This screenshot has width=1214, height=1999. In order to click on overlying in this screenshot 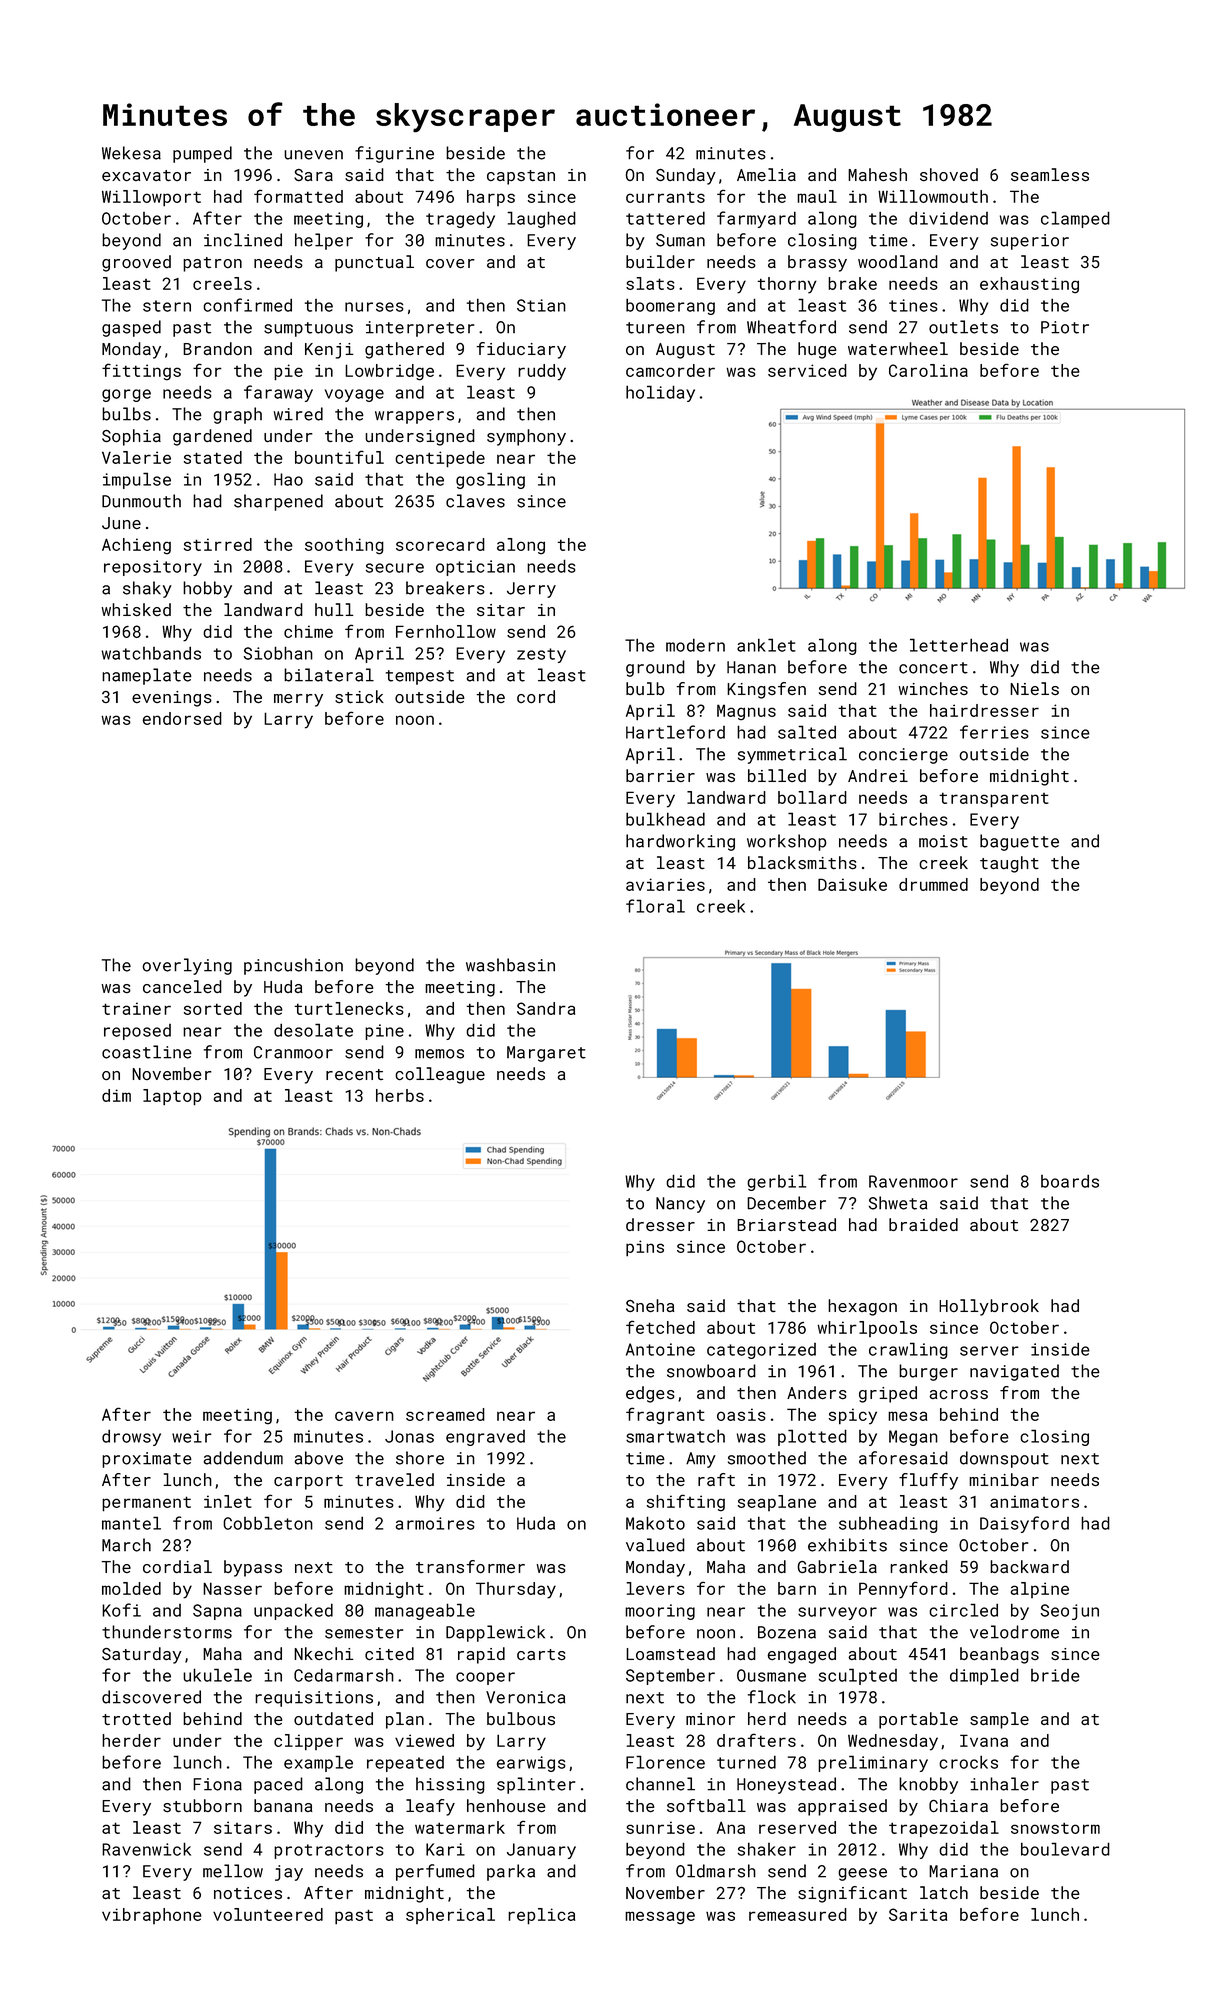, I will do `click(187, 966)`.
